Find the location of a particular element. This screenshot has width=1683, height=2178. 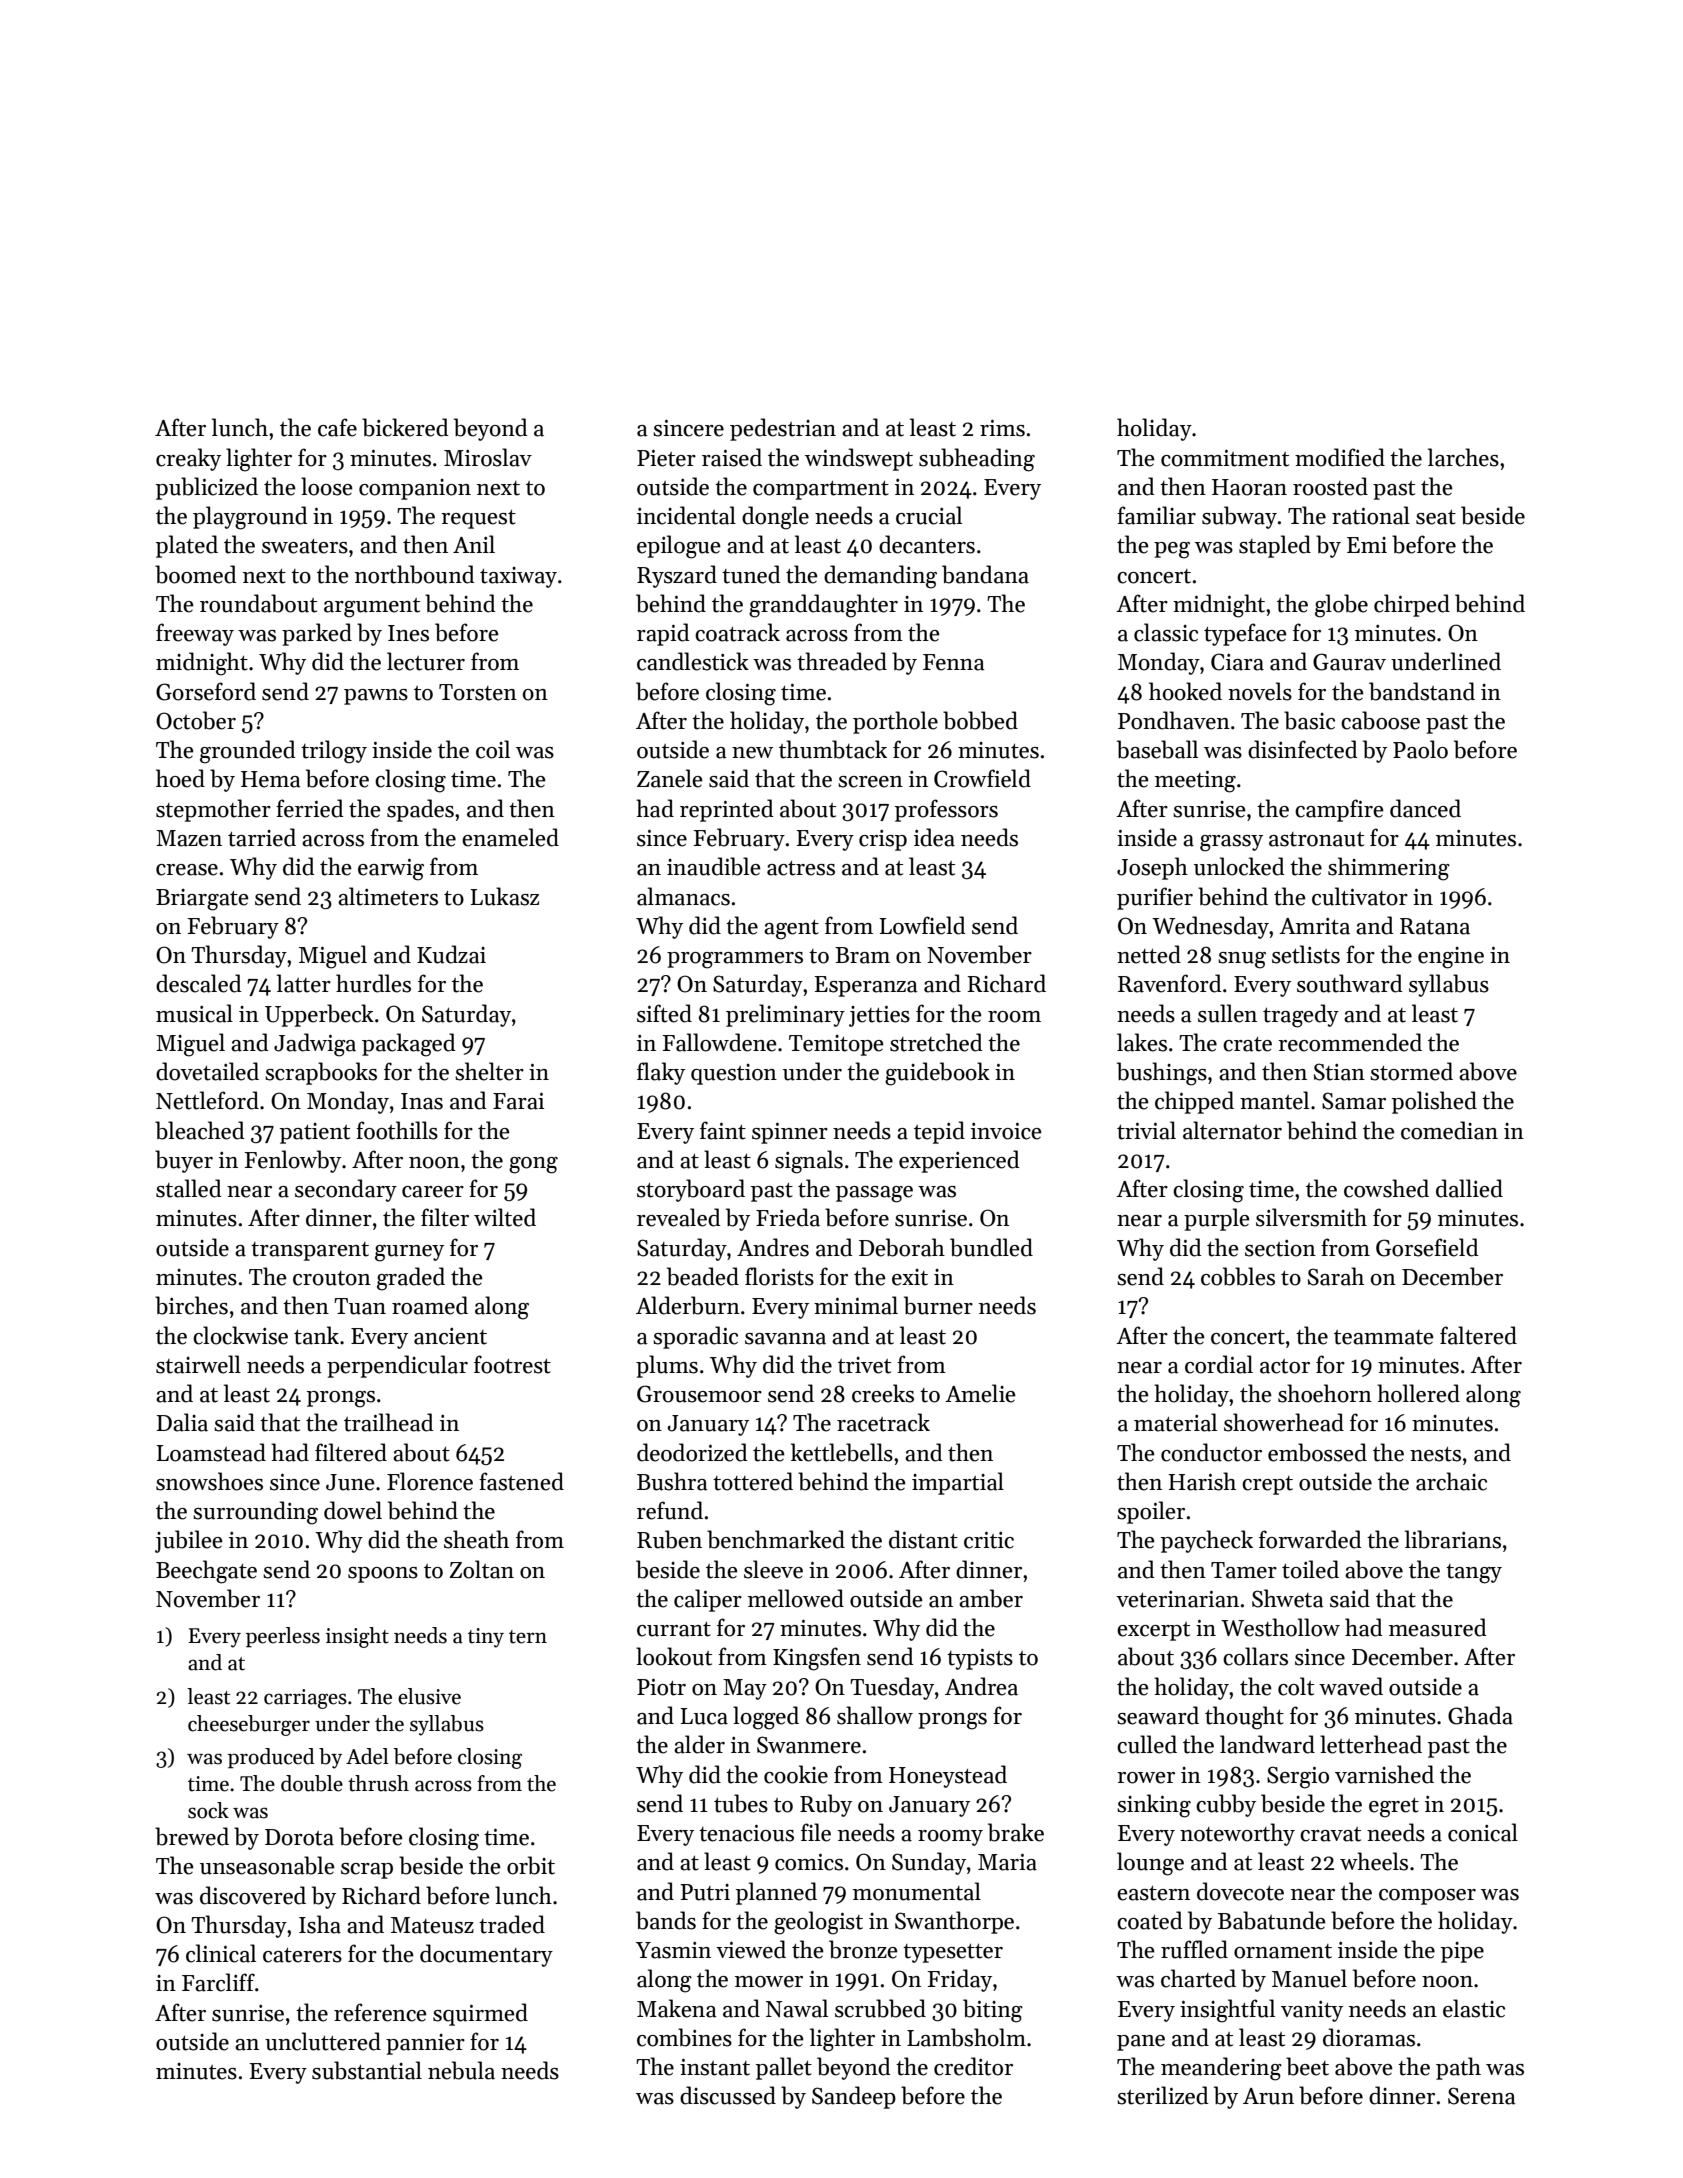

birches is located at coordinates (191, 1305).
